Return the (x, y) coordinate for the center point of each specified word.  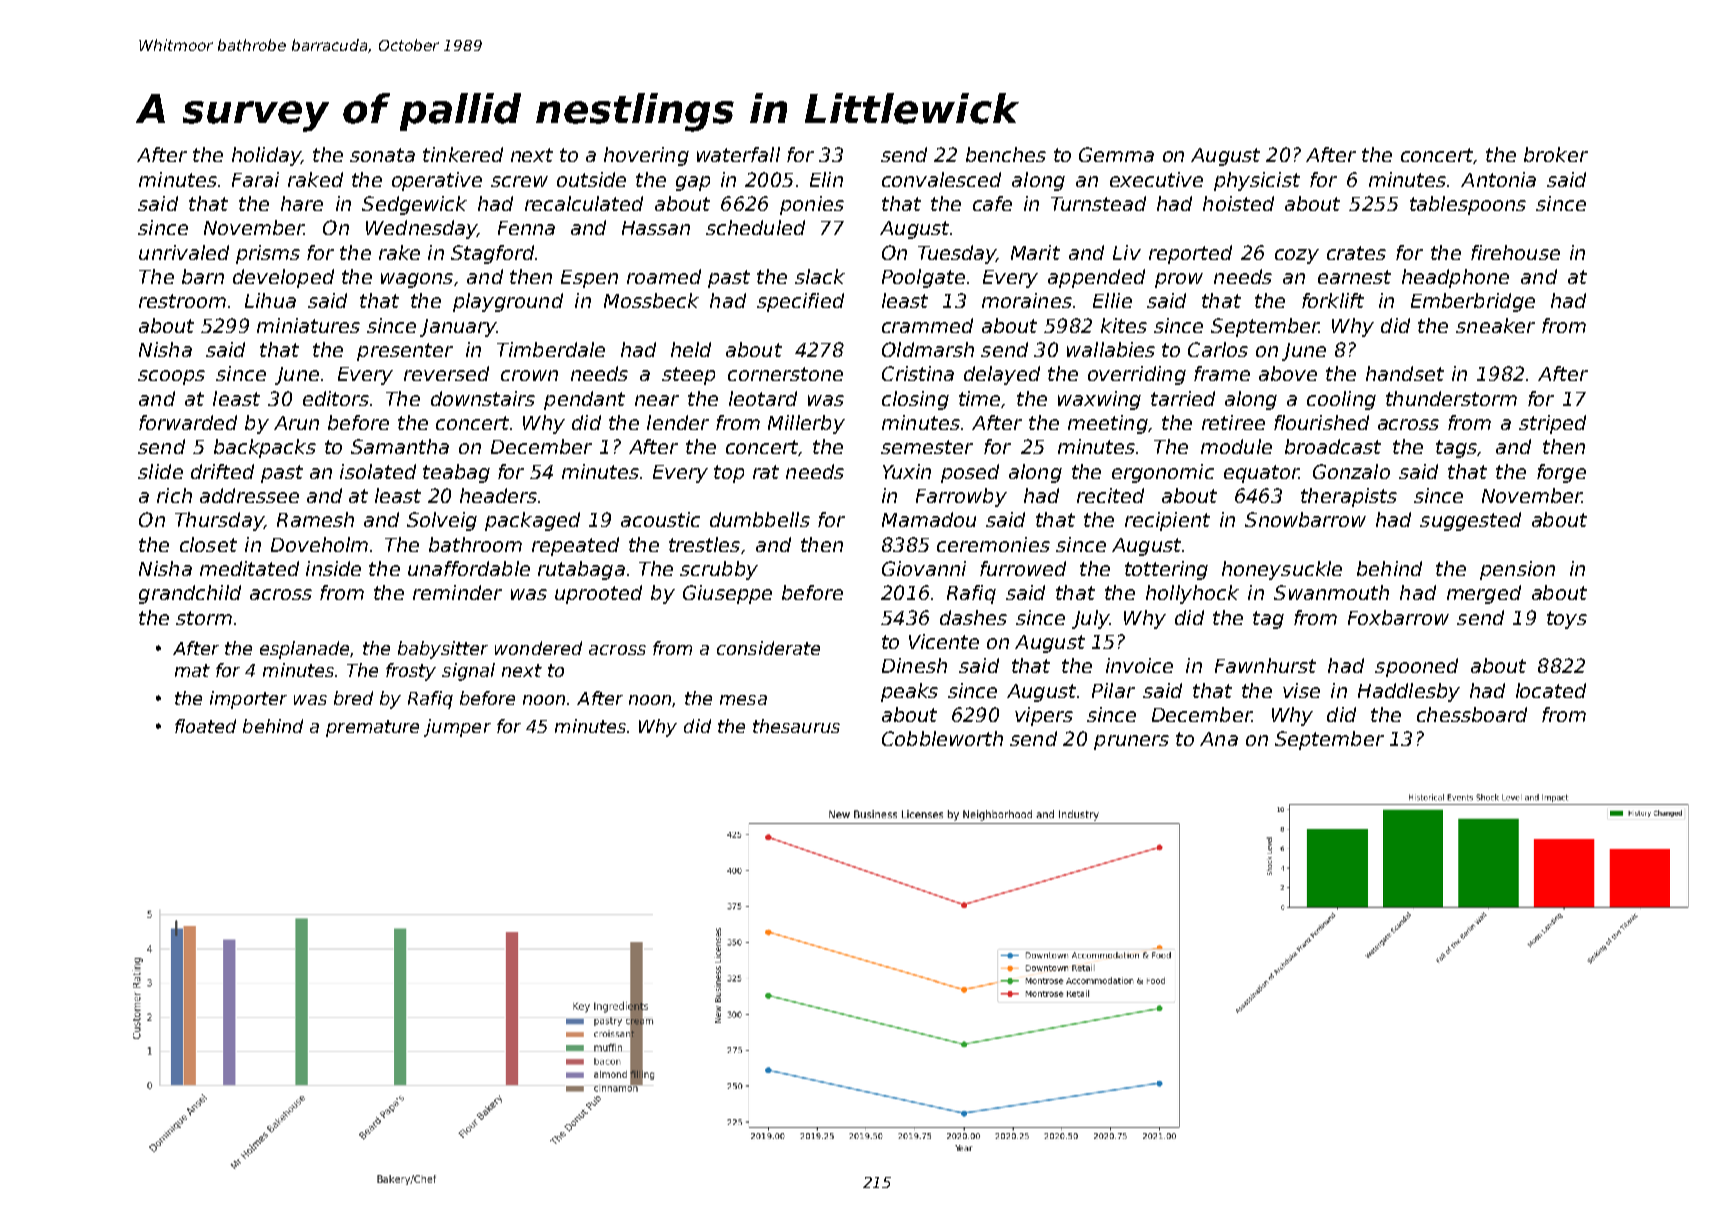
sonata (382, 155)
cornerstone (785, 374)
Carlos (1218, 349)
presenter (405, 352)
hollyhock (1192, 594)
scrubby (719, 570)
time (979, 398)
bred (353, 698)
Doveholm (319, 544)
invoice (1139, 665)
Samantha (400, 446)
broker (1556, 154)
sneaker (1495, 325)
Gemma (1116, 154)
